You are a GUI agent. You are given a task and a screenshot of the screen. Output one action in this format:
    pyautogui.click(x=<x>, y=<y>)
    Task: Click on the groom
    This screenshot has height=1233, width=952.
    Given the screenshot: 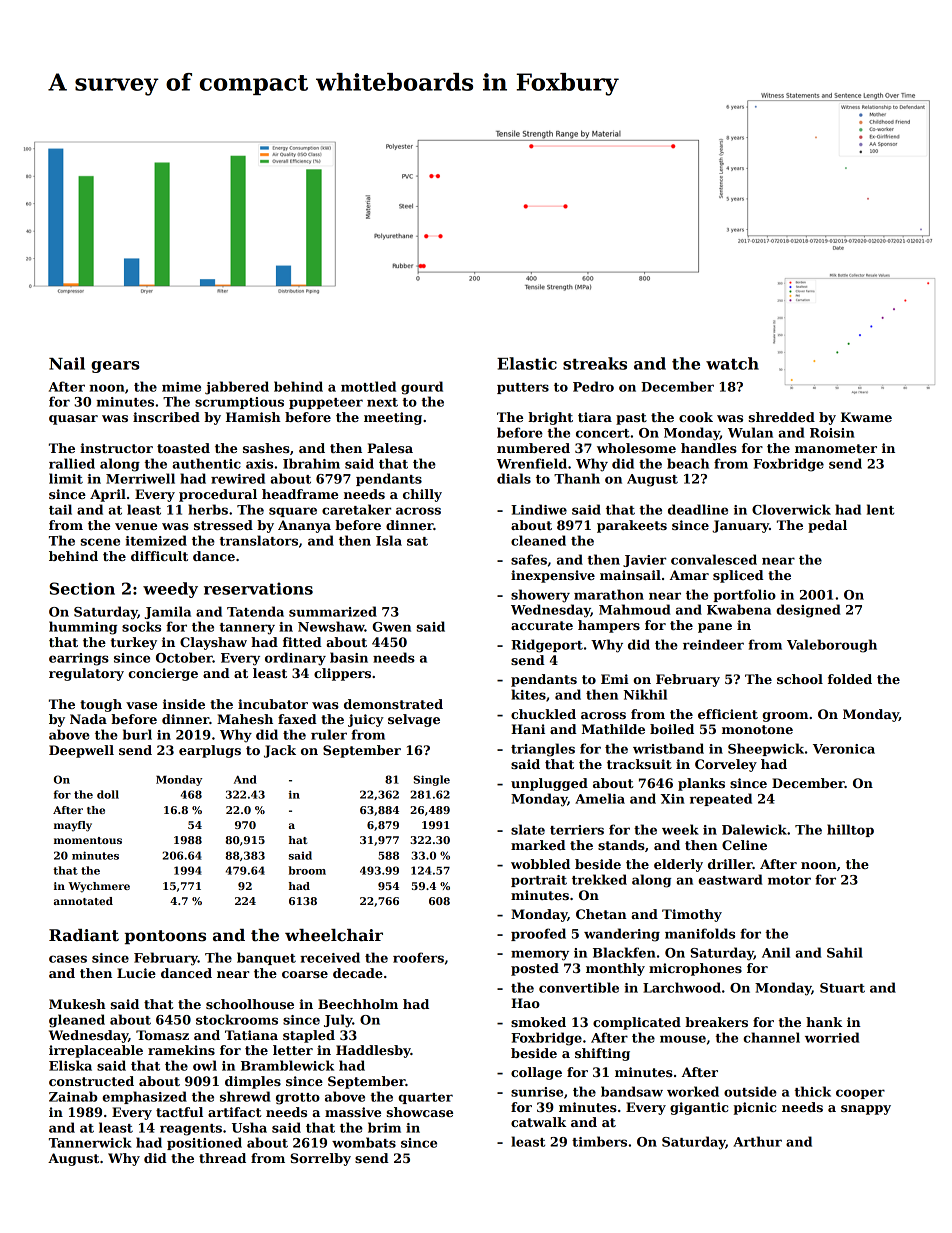 What is the action you would take?
    pyautogui.click(x=785, y=717)
